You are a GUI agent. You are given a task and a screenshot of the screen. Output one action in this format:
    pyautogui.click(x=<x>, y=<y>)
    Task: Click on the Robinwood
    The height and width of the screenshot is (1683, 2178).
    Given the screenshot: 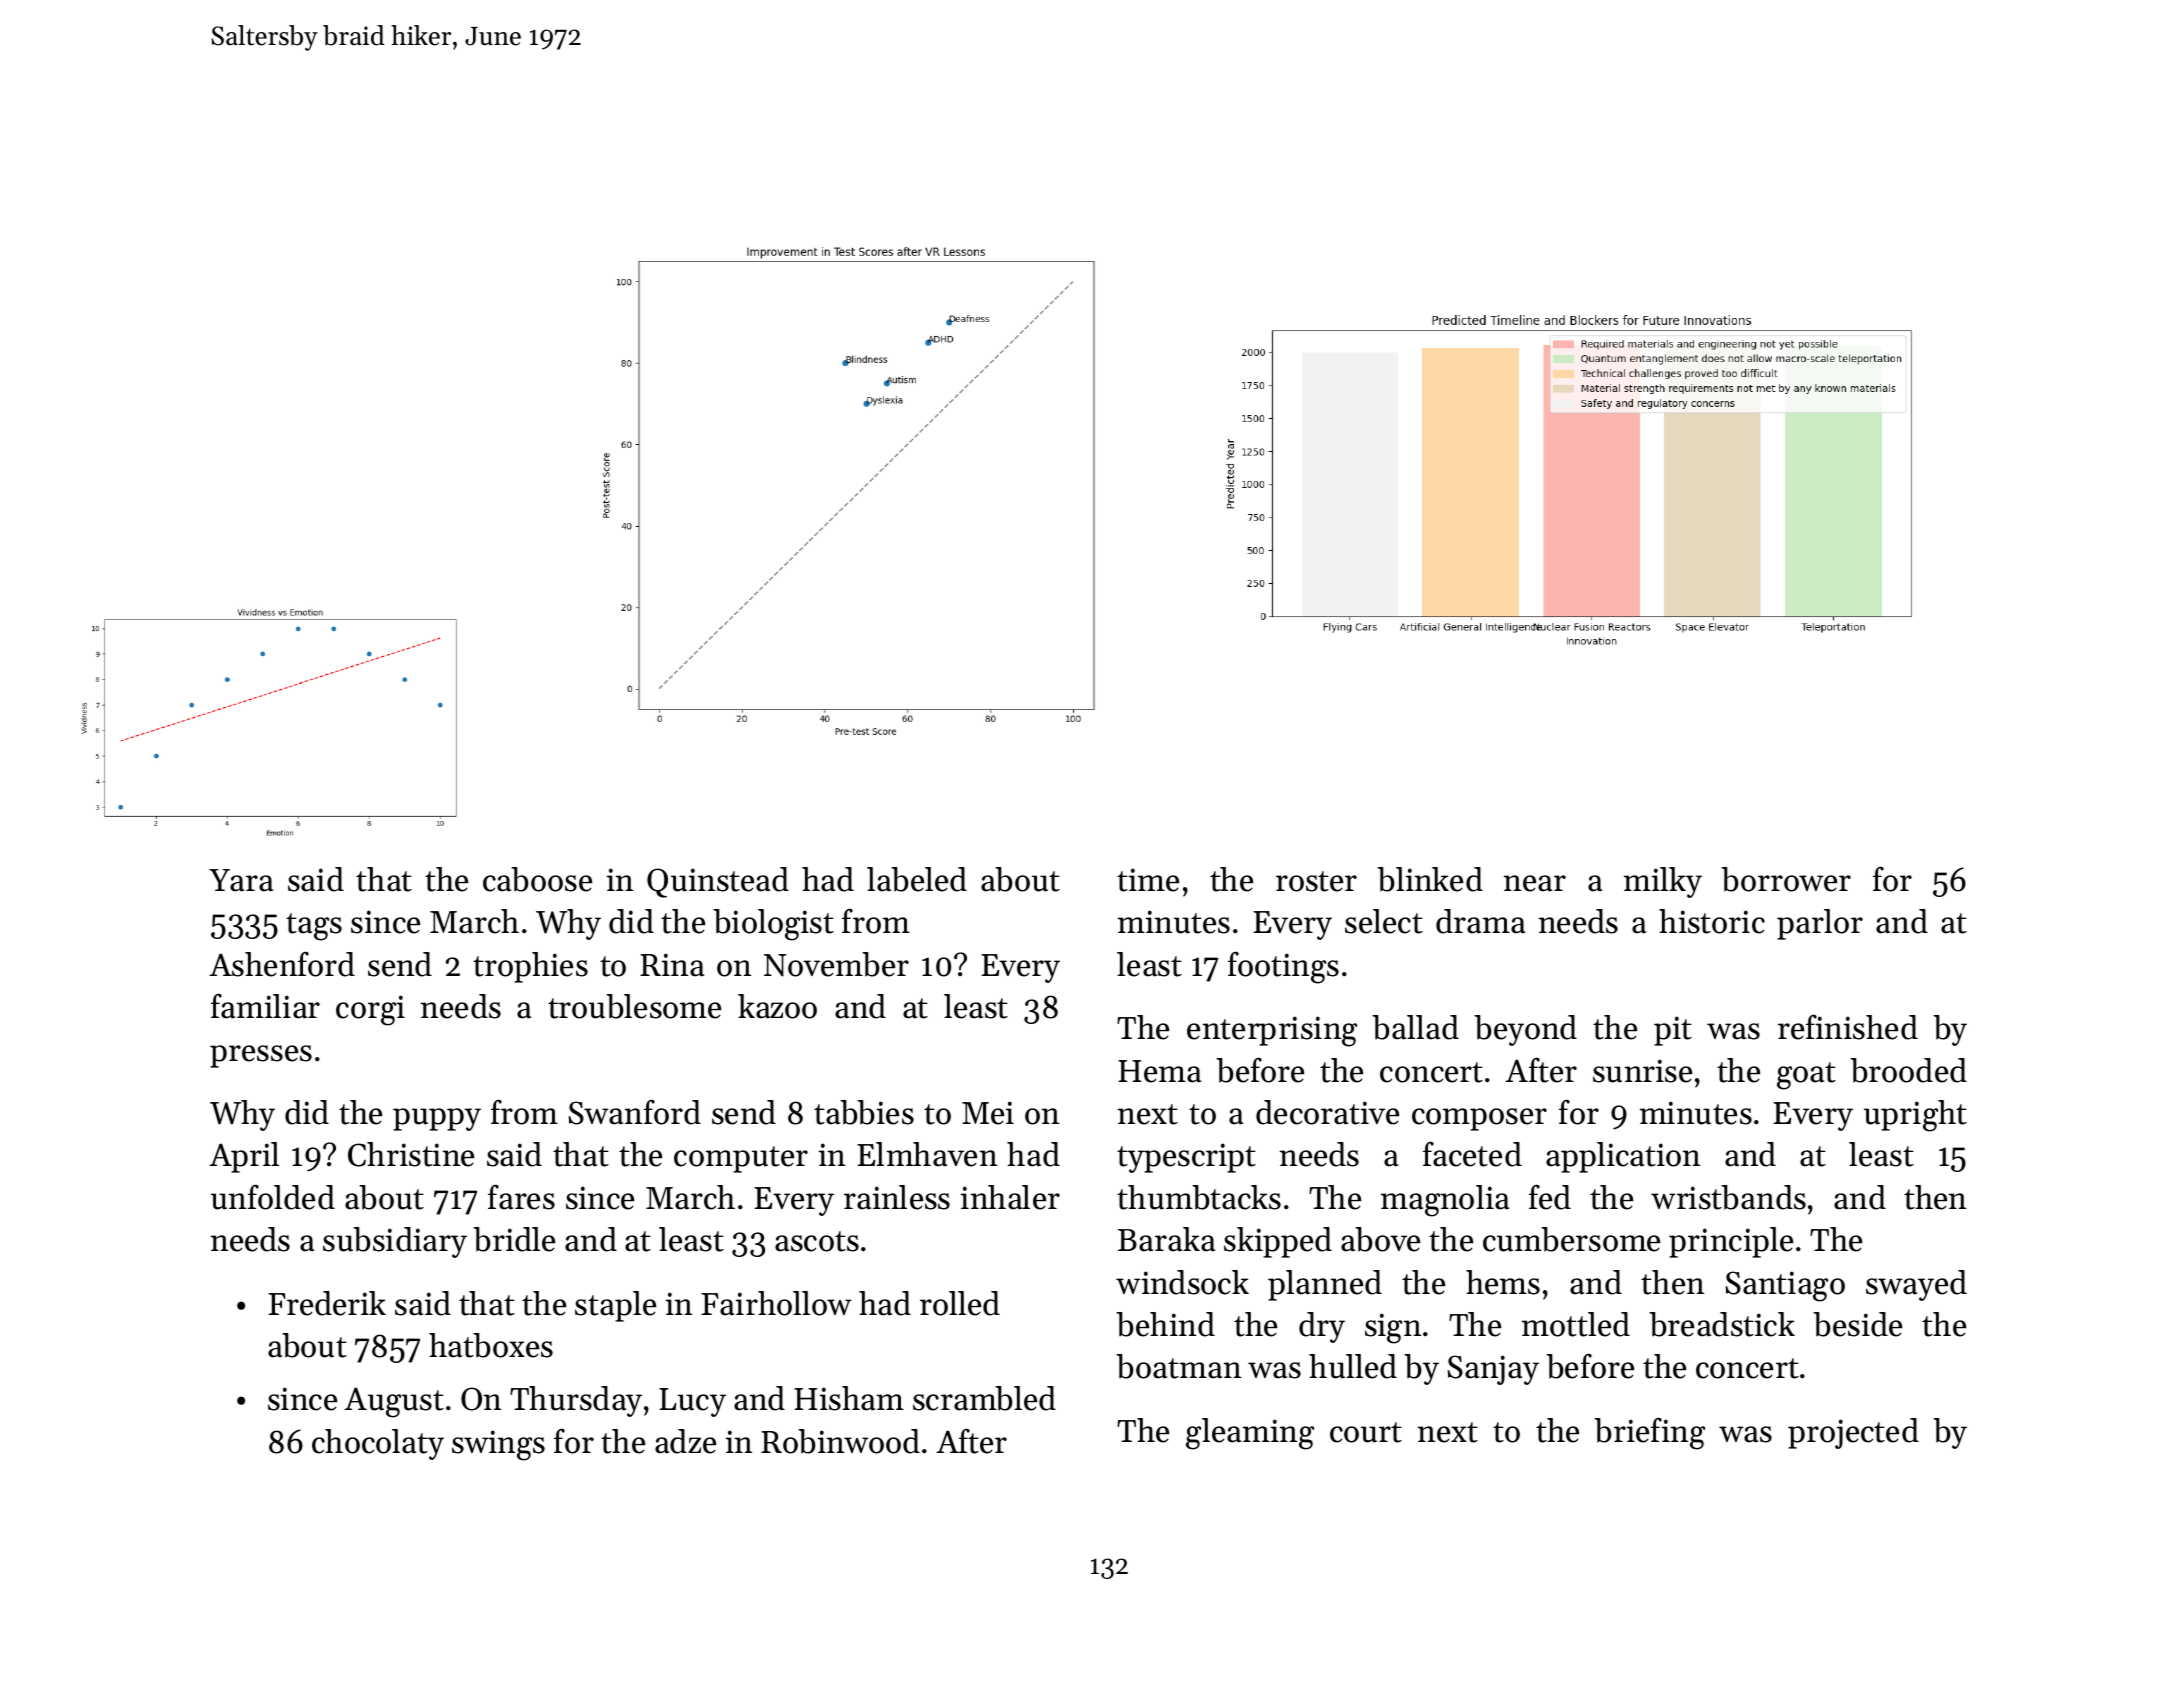 What is the action you would take?
    pyautogui.click(x=840, y=1441)
